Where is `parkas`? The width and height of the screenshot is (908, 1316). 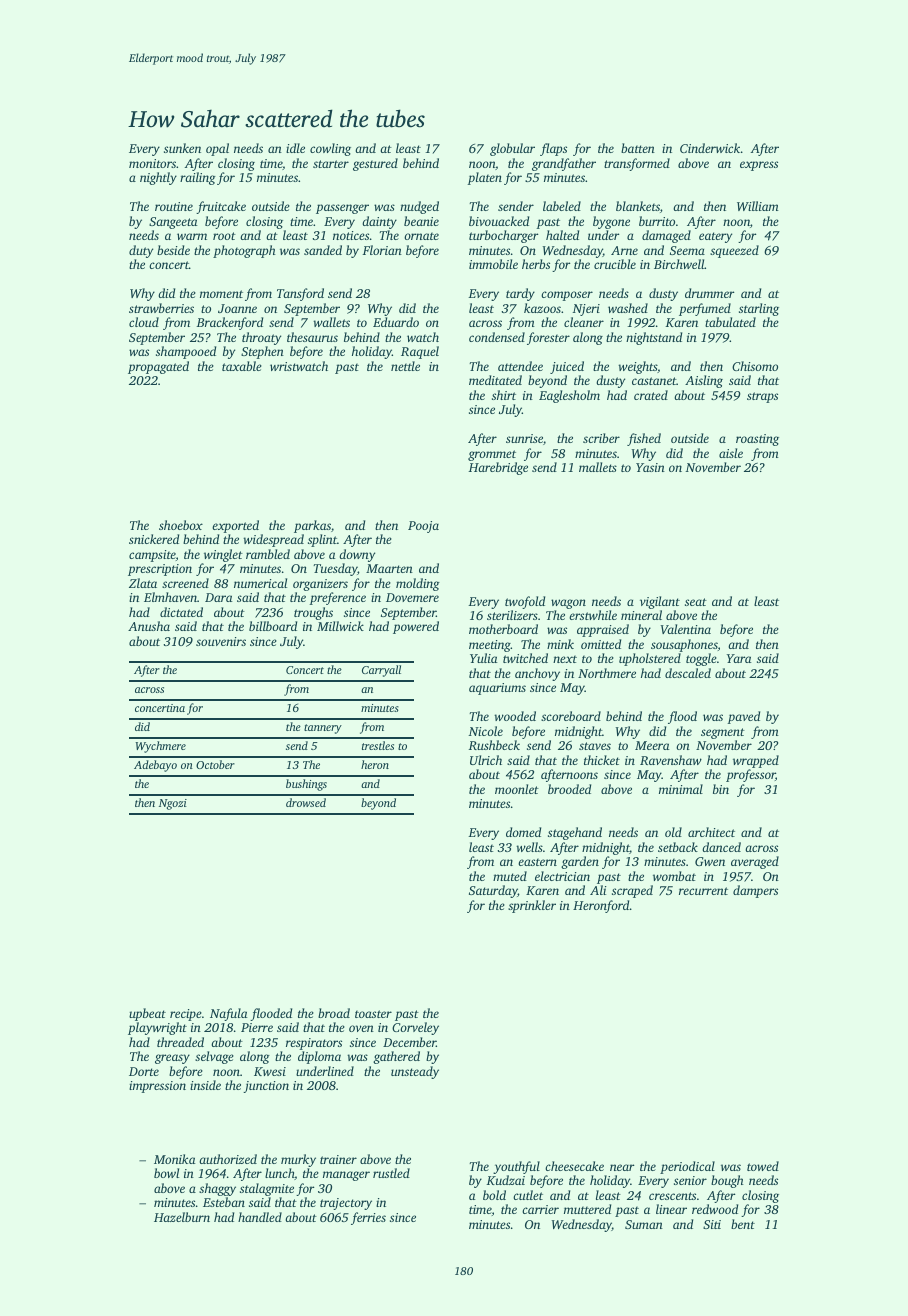 parkas is located at coordinates (312, 526).
